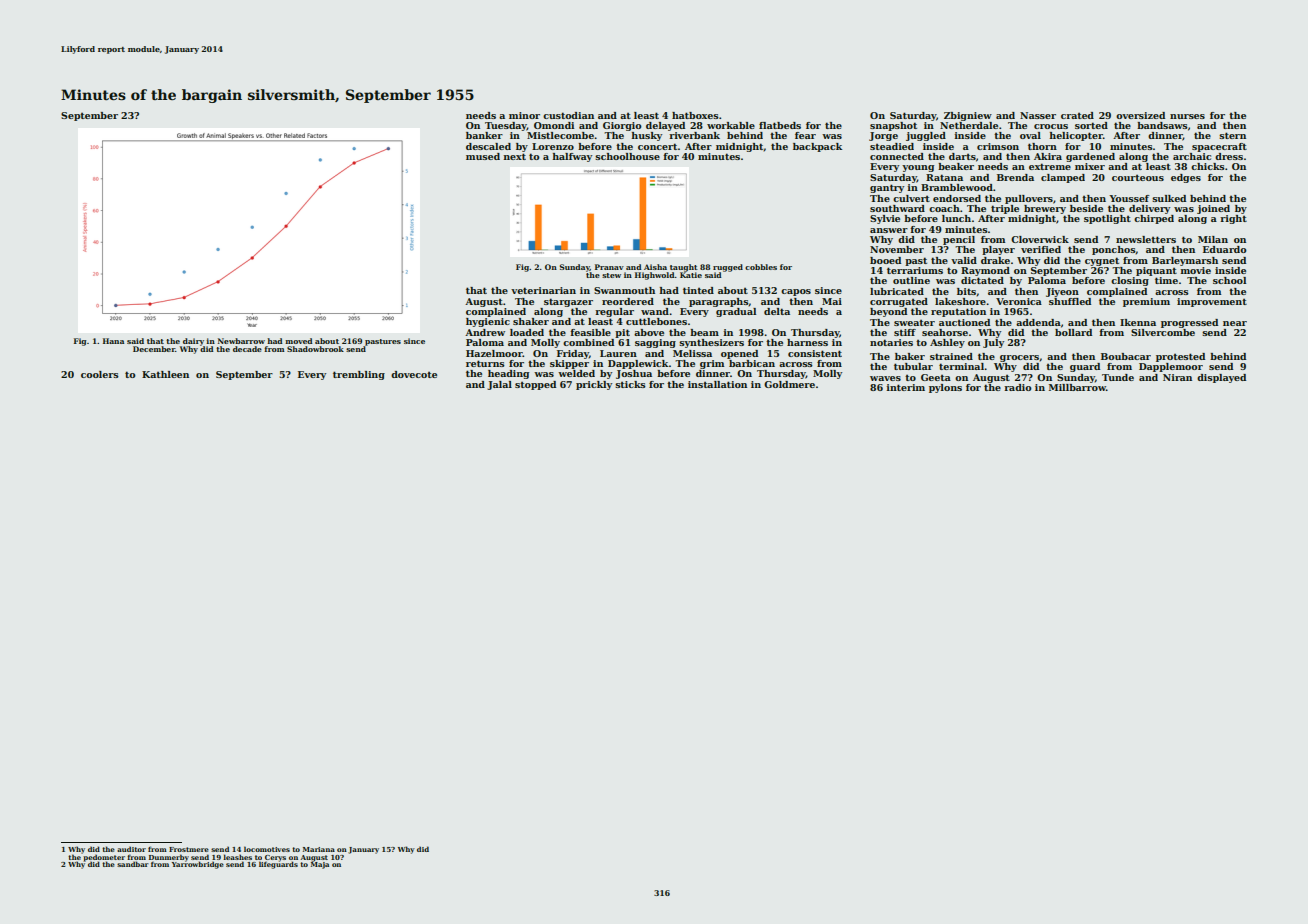  What do you see at coordinates (484, 135) in the page?
I see `banker` at bounding box center [484, 135].
